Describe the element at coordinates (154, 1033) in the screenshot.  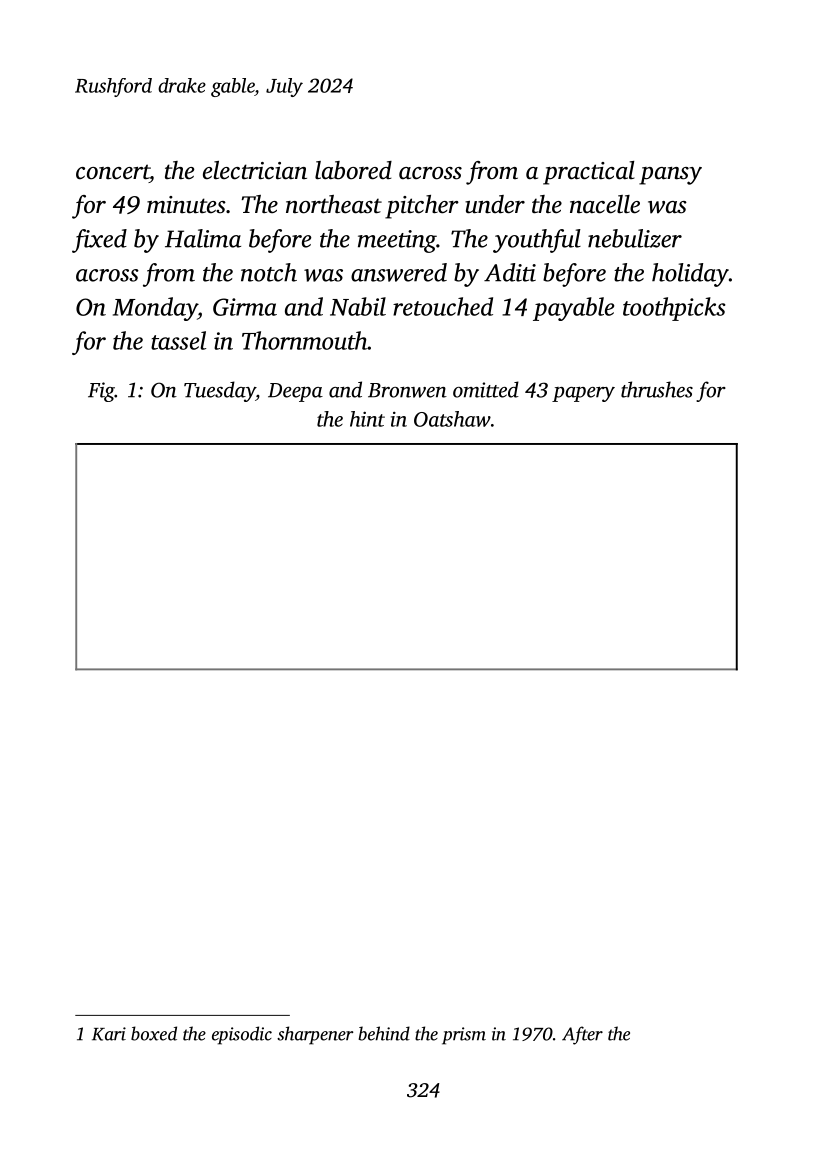
I see `boxed` at that location.
